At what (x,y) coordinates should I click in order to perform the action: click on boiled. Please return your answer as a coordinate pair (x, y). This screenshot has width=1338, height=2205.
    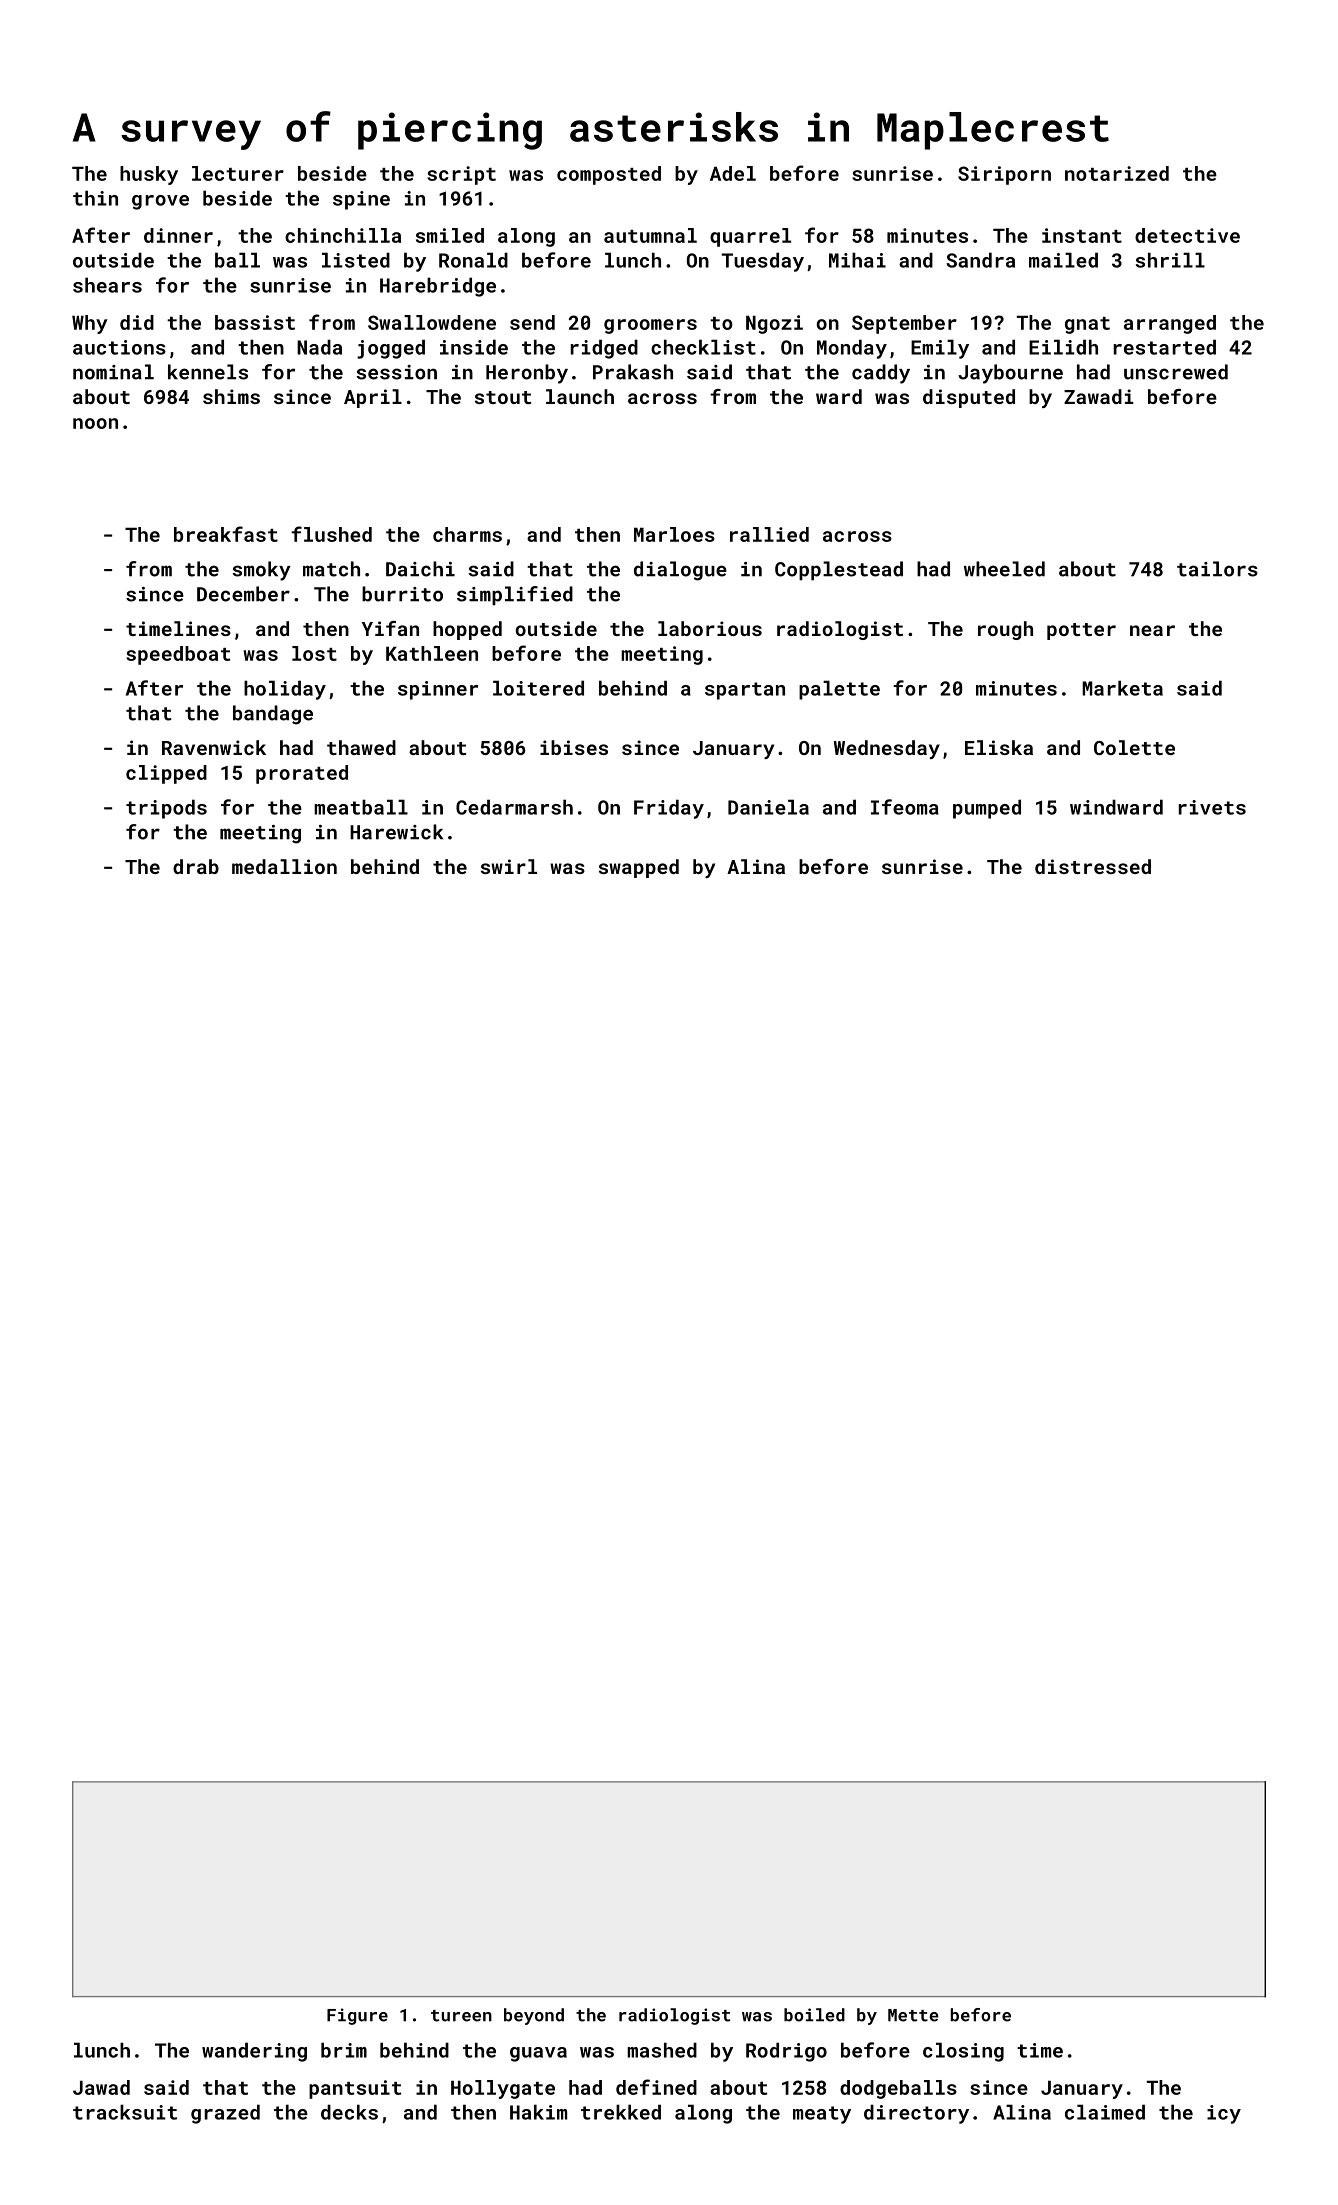
    Looking at the image, I should click on (814, 2015).
